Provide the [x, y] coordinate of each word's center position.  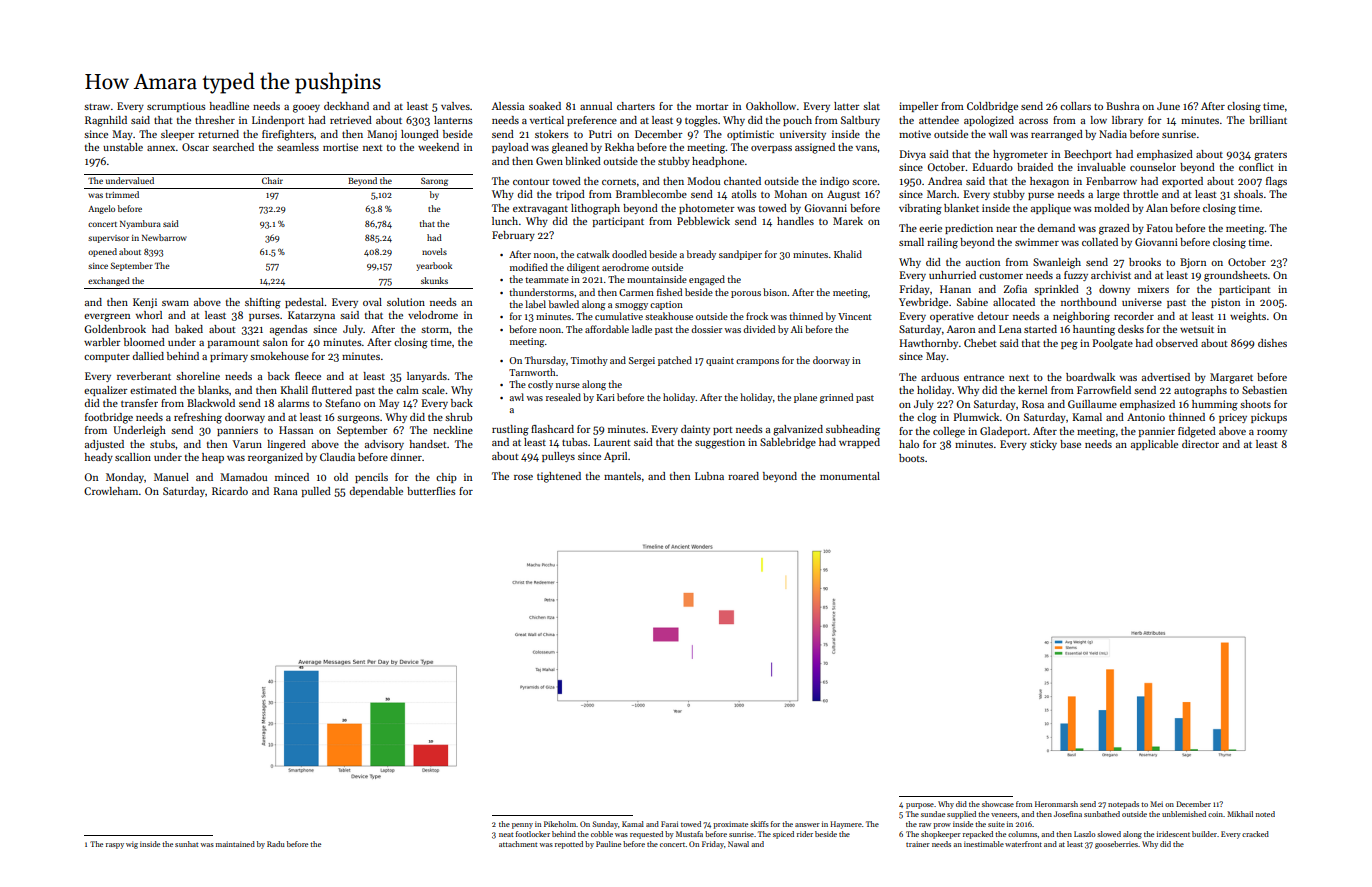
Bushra [1122, 106]
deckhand [346, 106]
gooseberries [1116, 845]
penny [522, 826]
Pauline [608, 844]
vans [866, 148]
